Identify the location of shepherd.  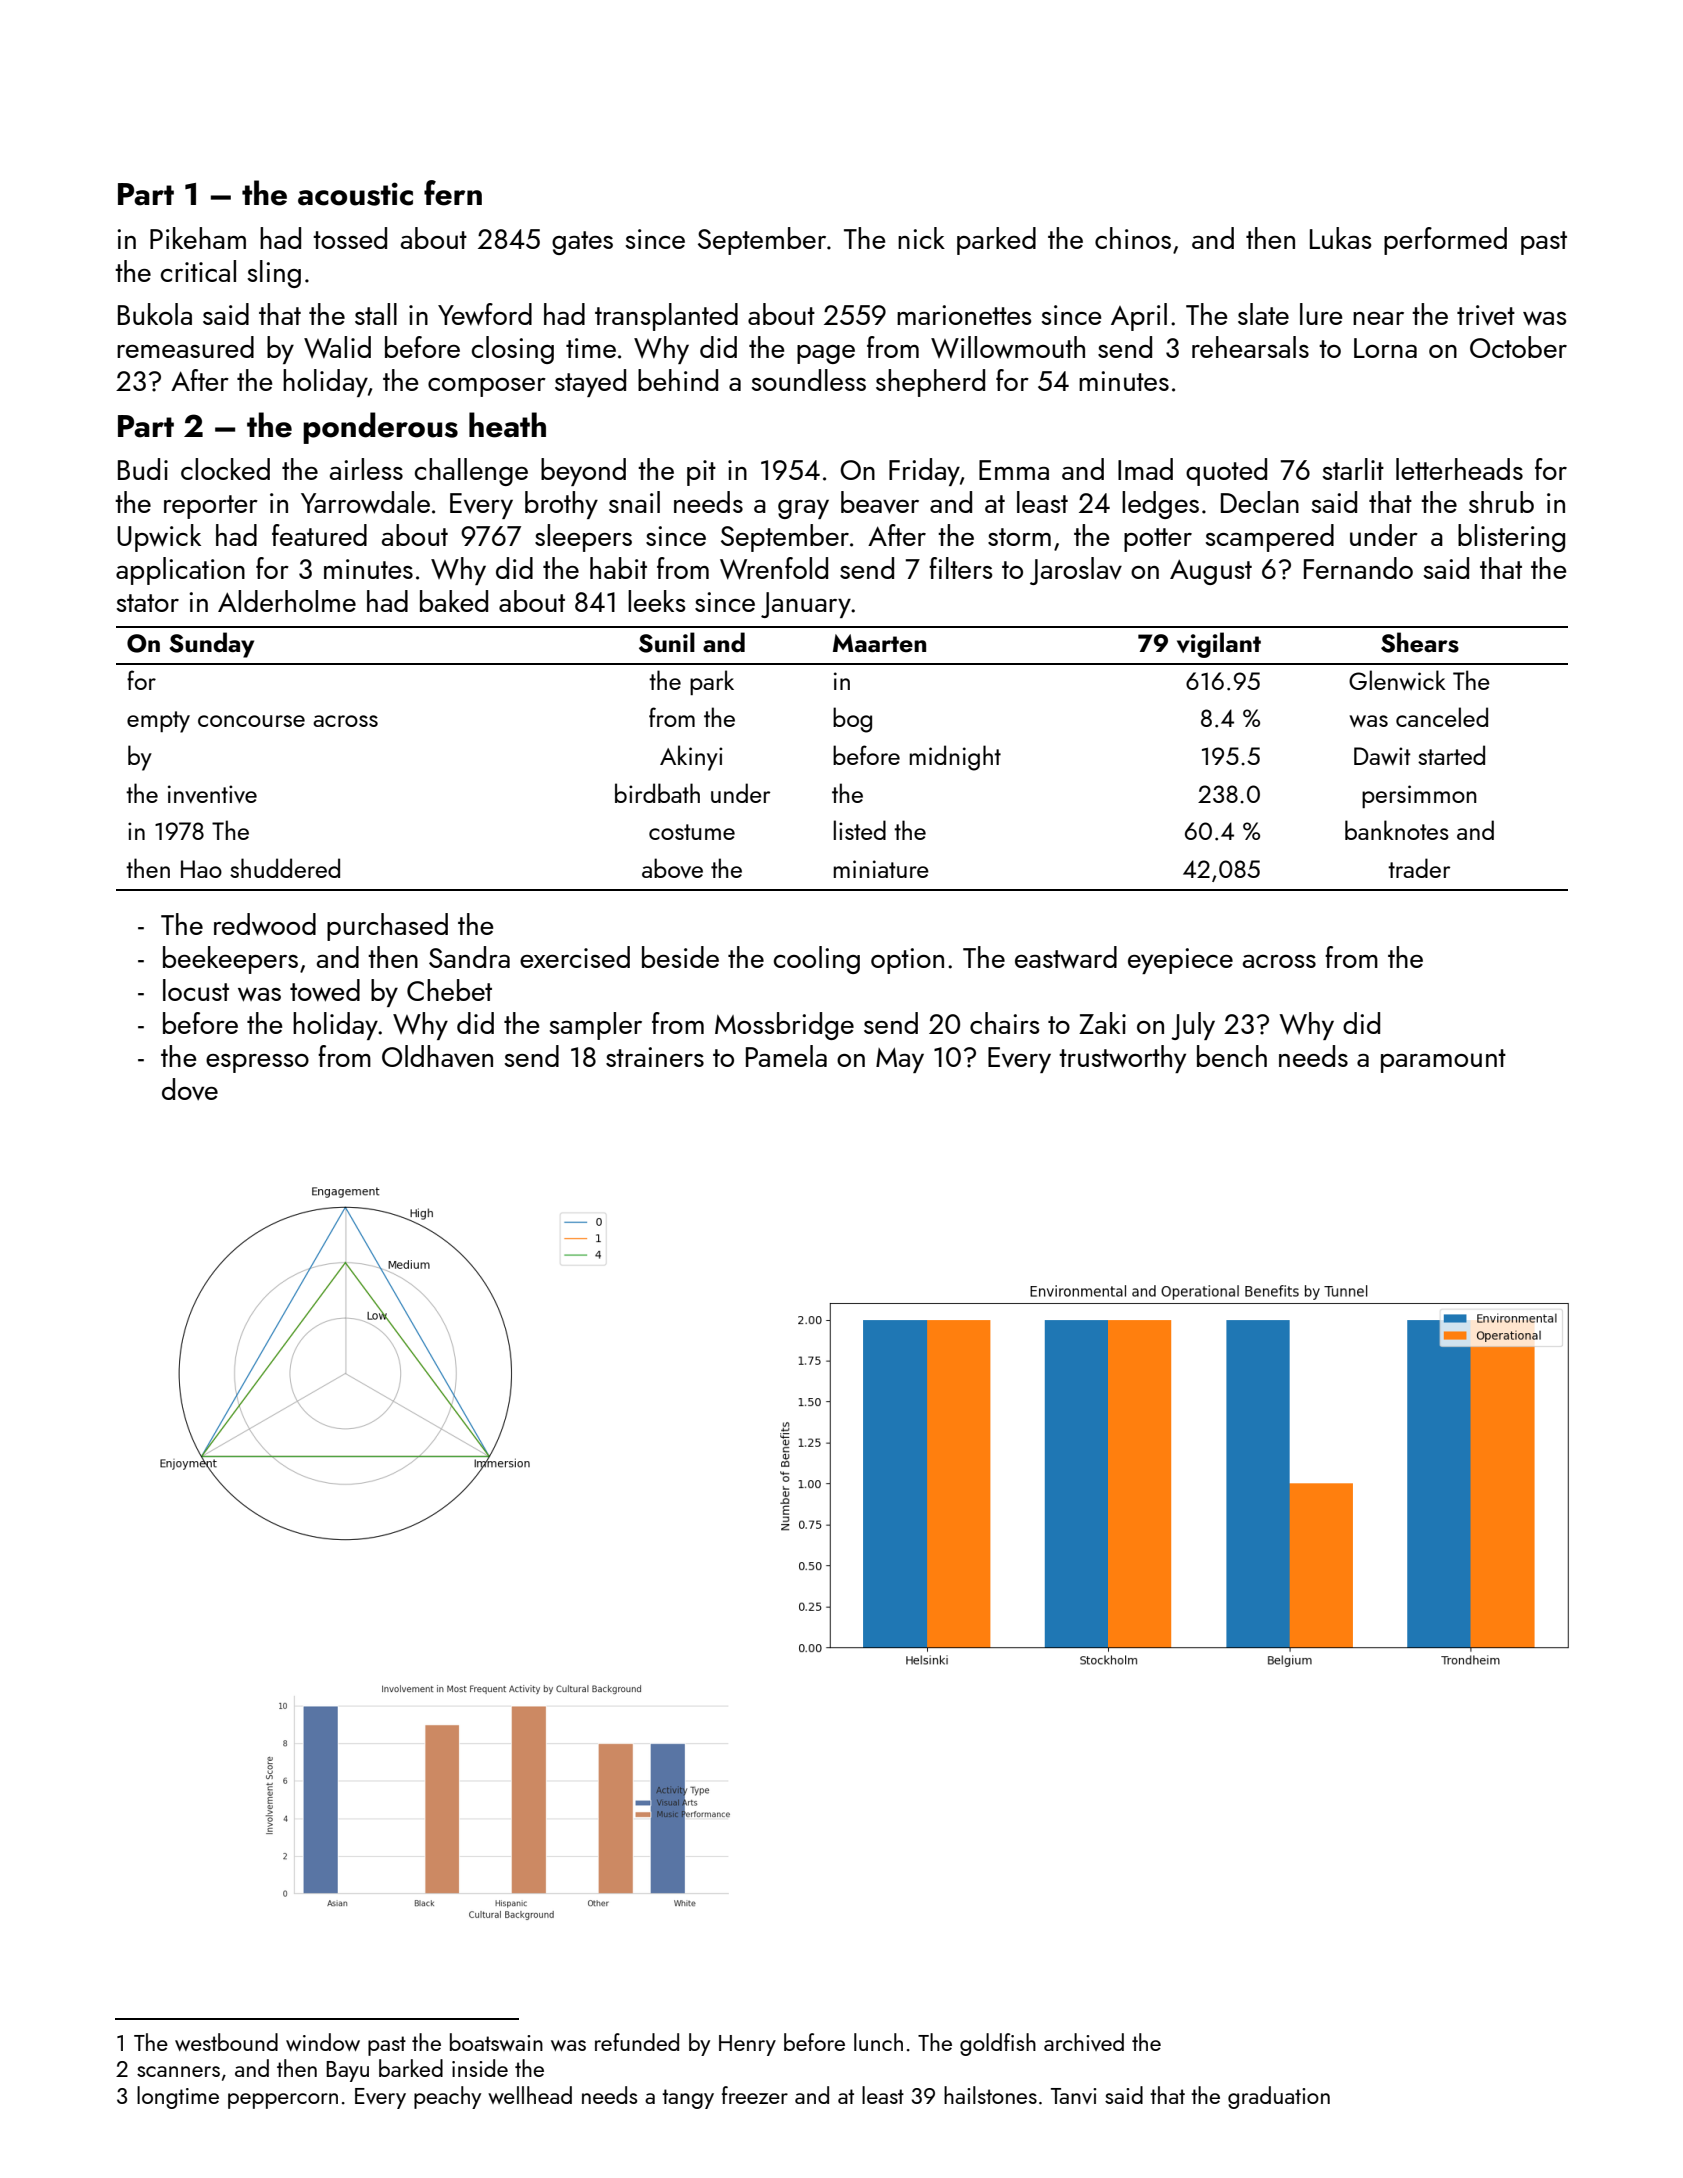
(930, 383).
